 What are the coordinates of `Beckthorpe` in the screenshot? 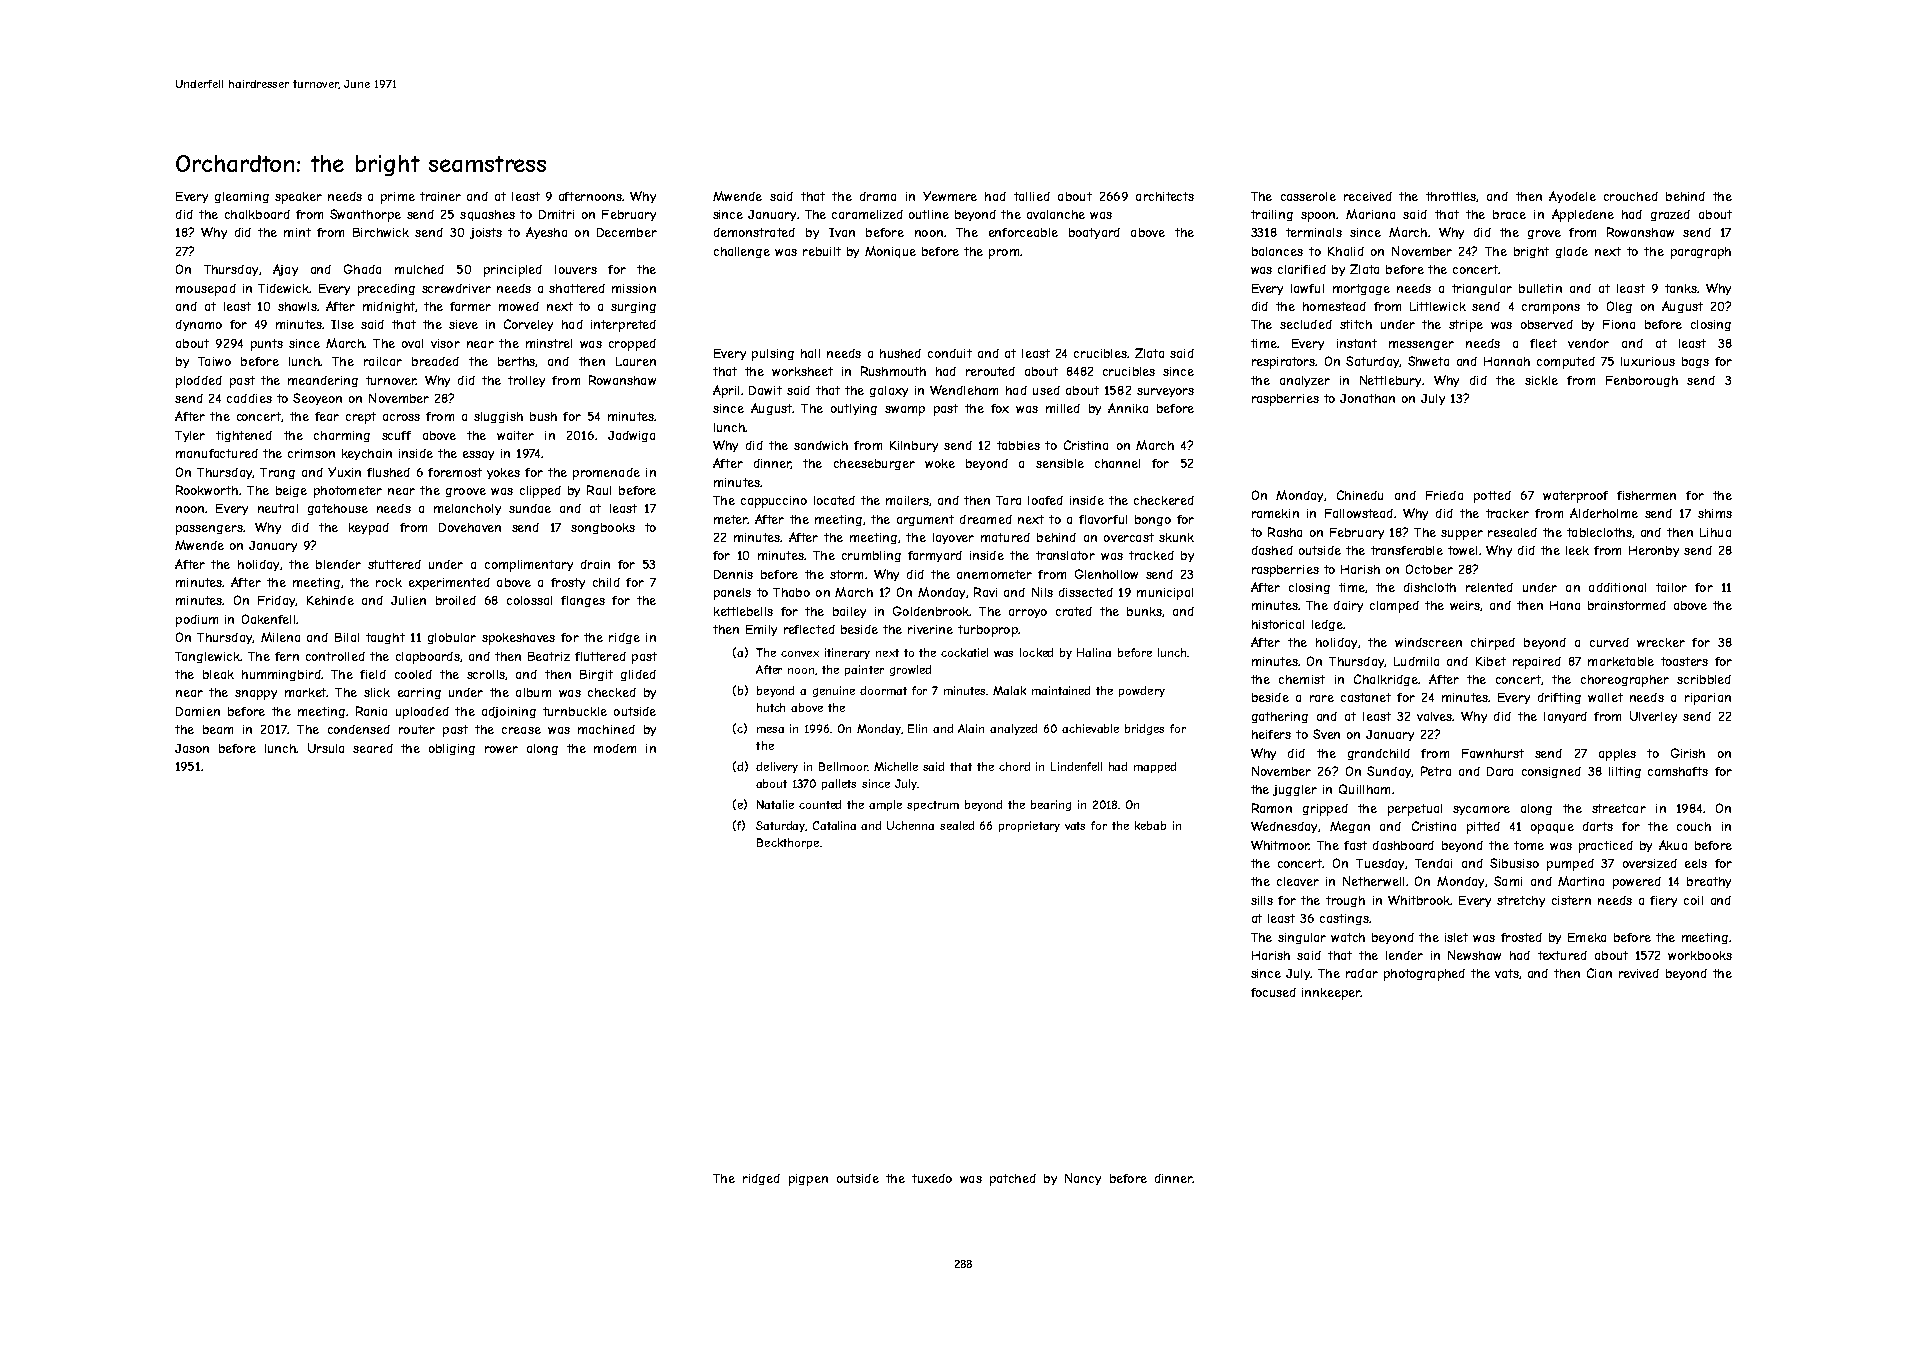 It's located at (788, 843).
